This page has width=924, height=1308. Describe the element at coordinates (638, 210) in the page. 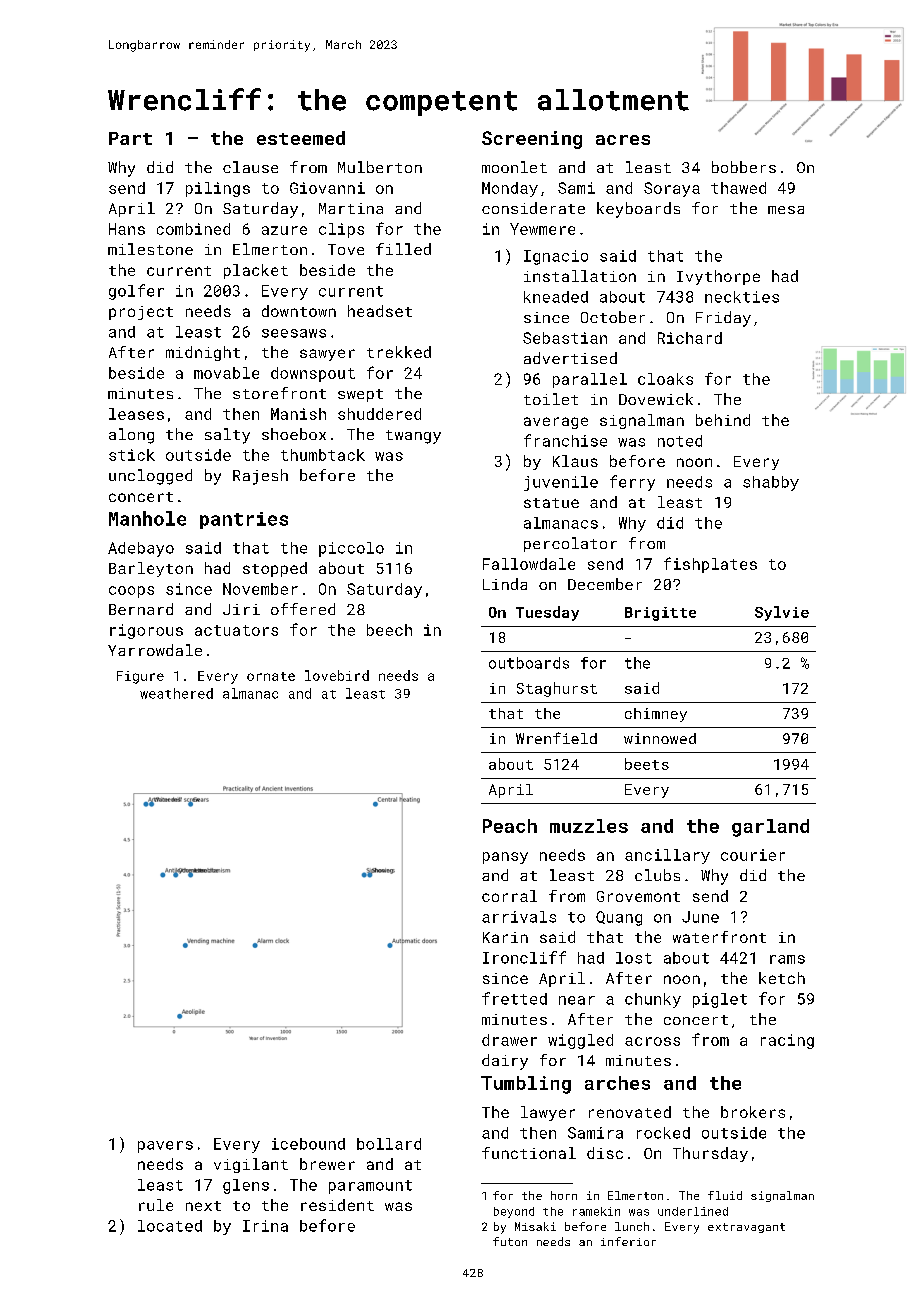

I see `keyboards` at that location.
